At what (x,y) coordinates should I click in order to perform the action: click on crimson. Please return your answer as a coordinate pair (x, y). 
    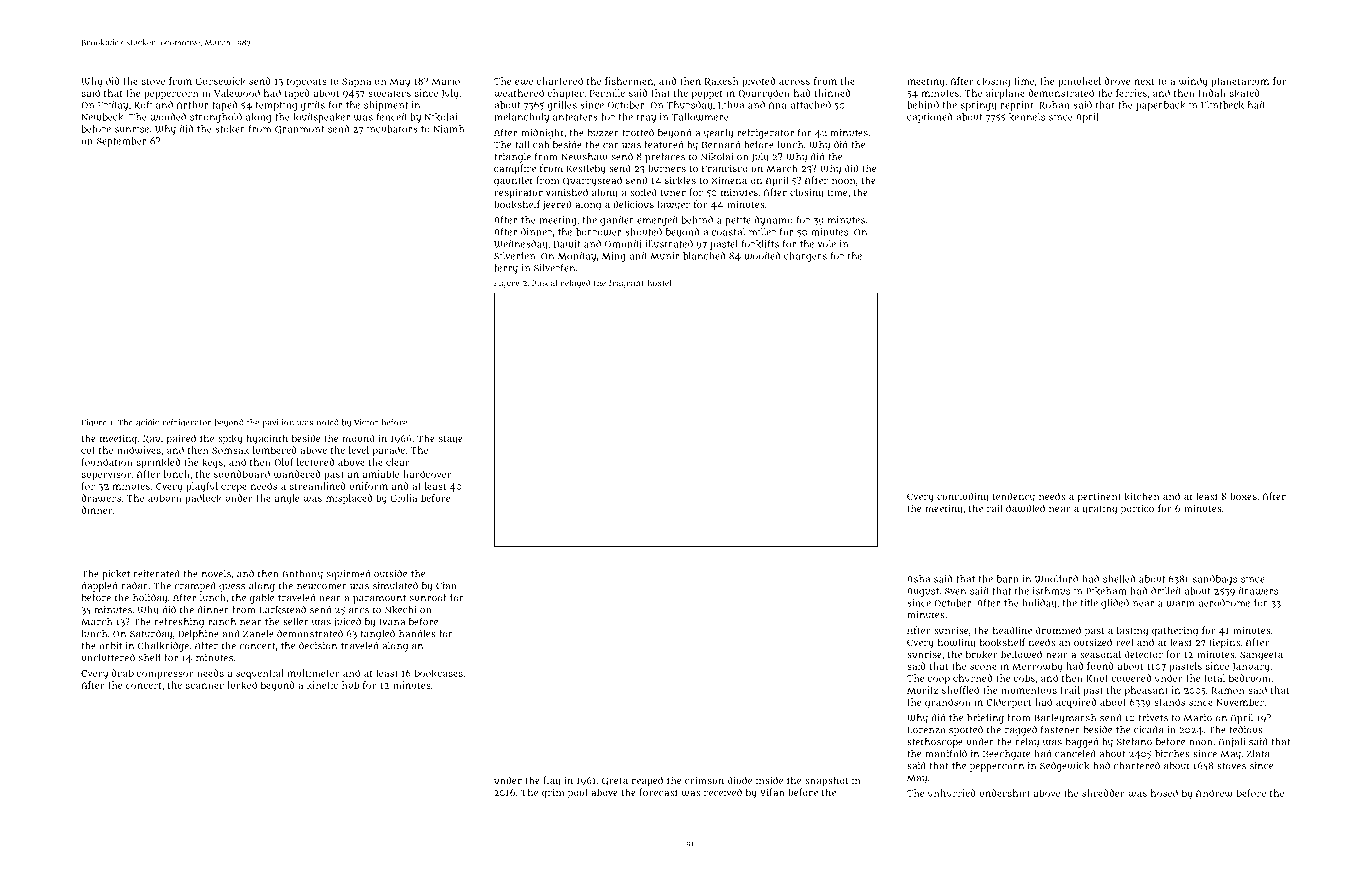
    Looking at the image, I should click on (704, 780).
